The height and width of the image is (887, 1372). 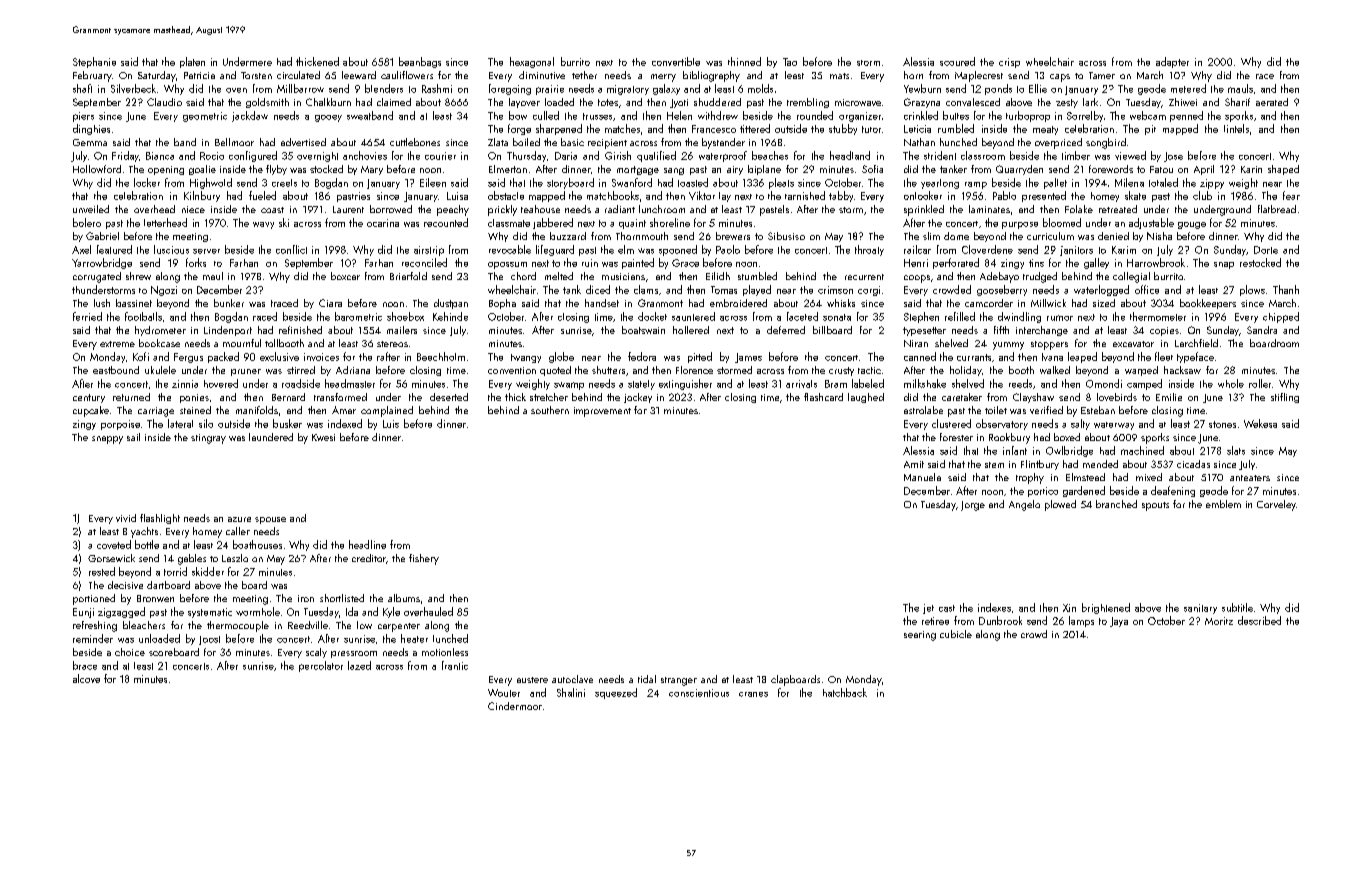 What do you see at coordinates (515, 706) in the image?
I see `Cindermoor` at bounding box center [515, 706].
